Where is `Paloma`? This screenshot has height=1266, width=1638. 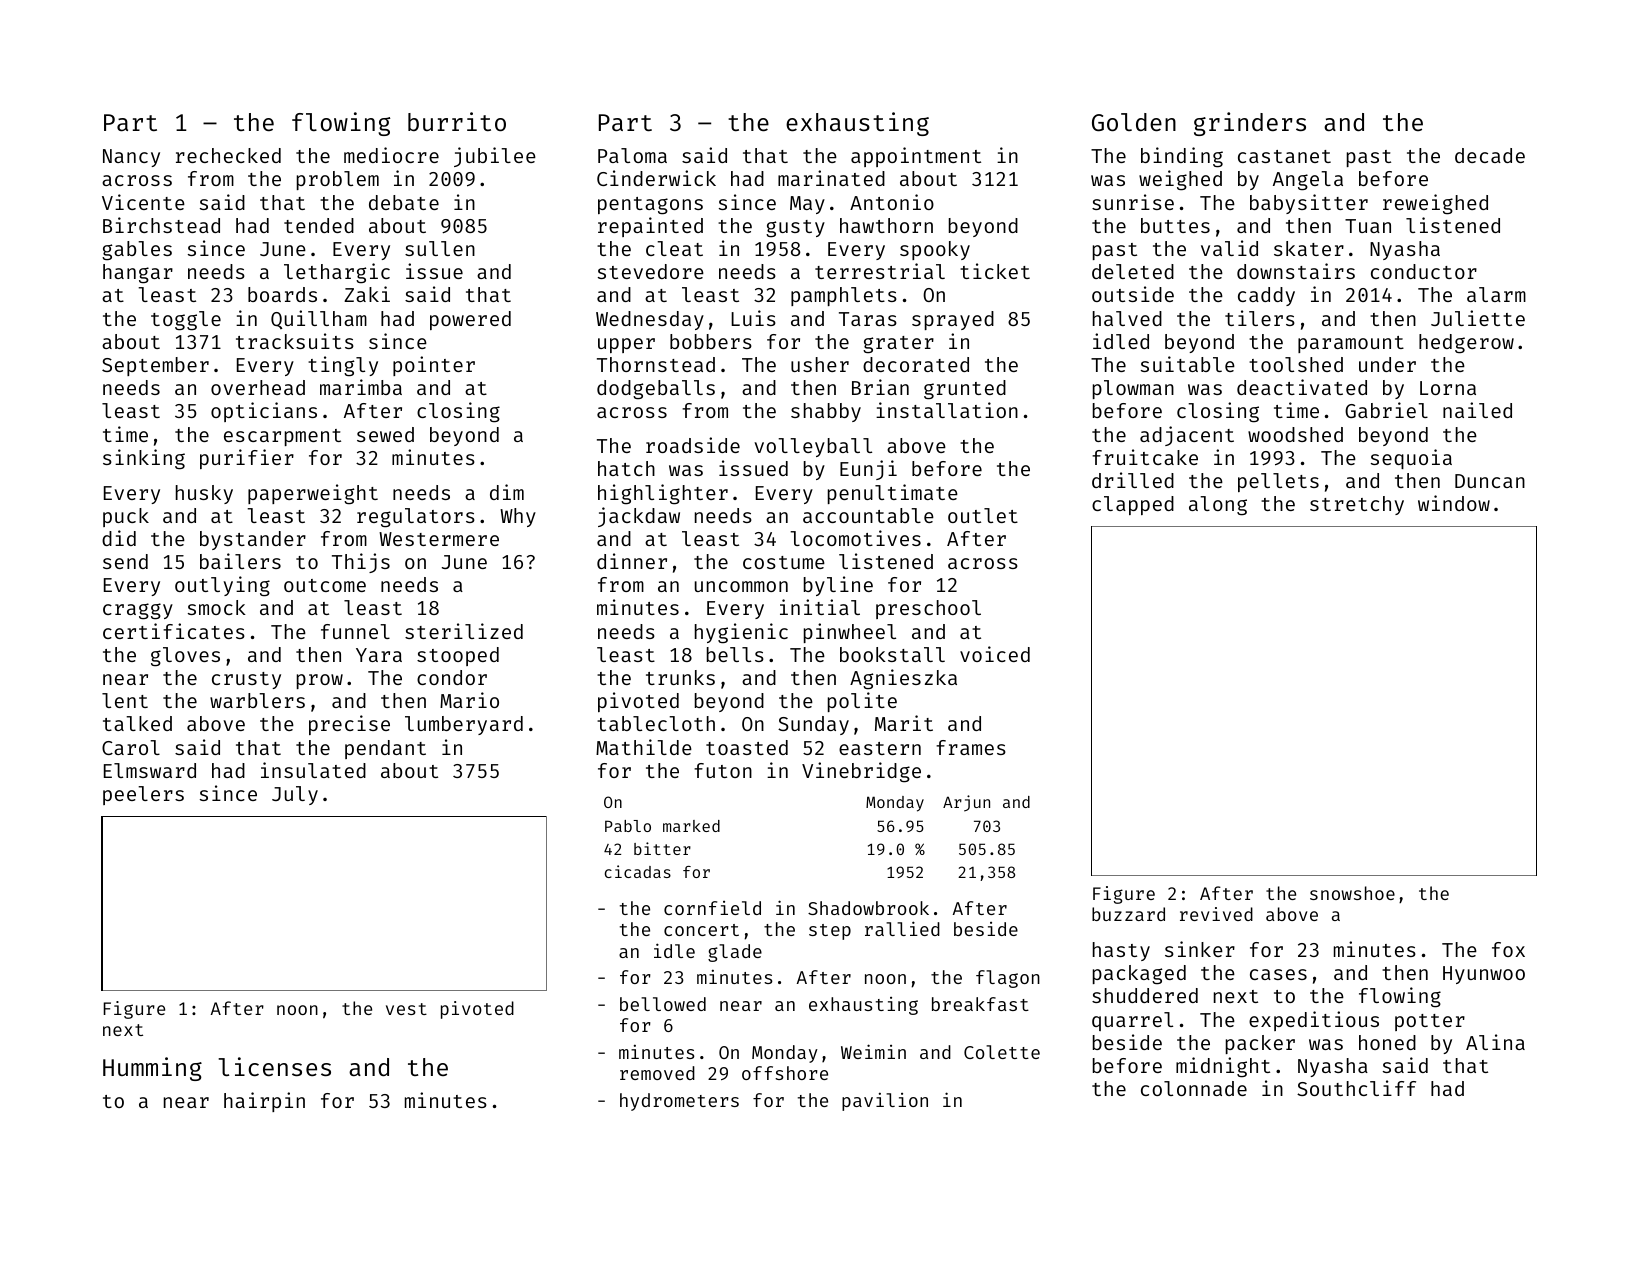
Paloma is located at coordinates (632, 155).
